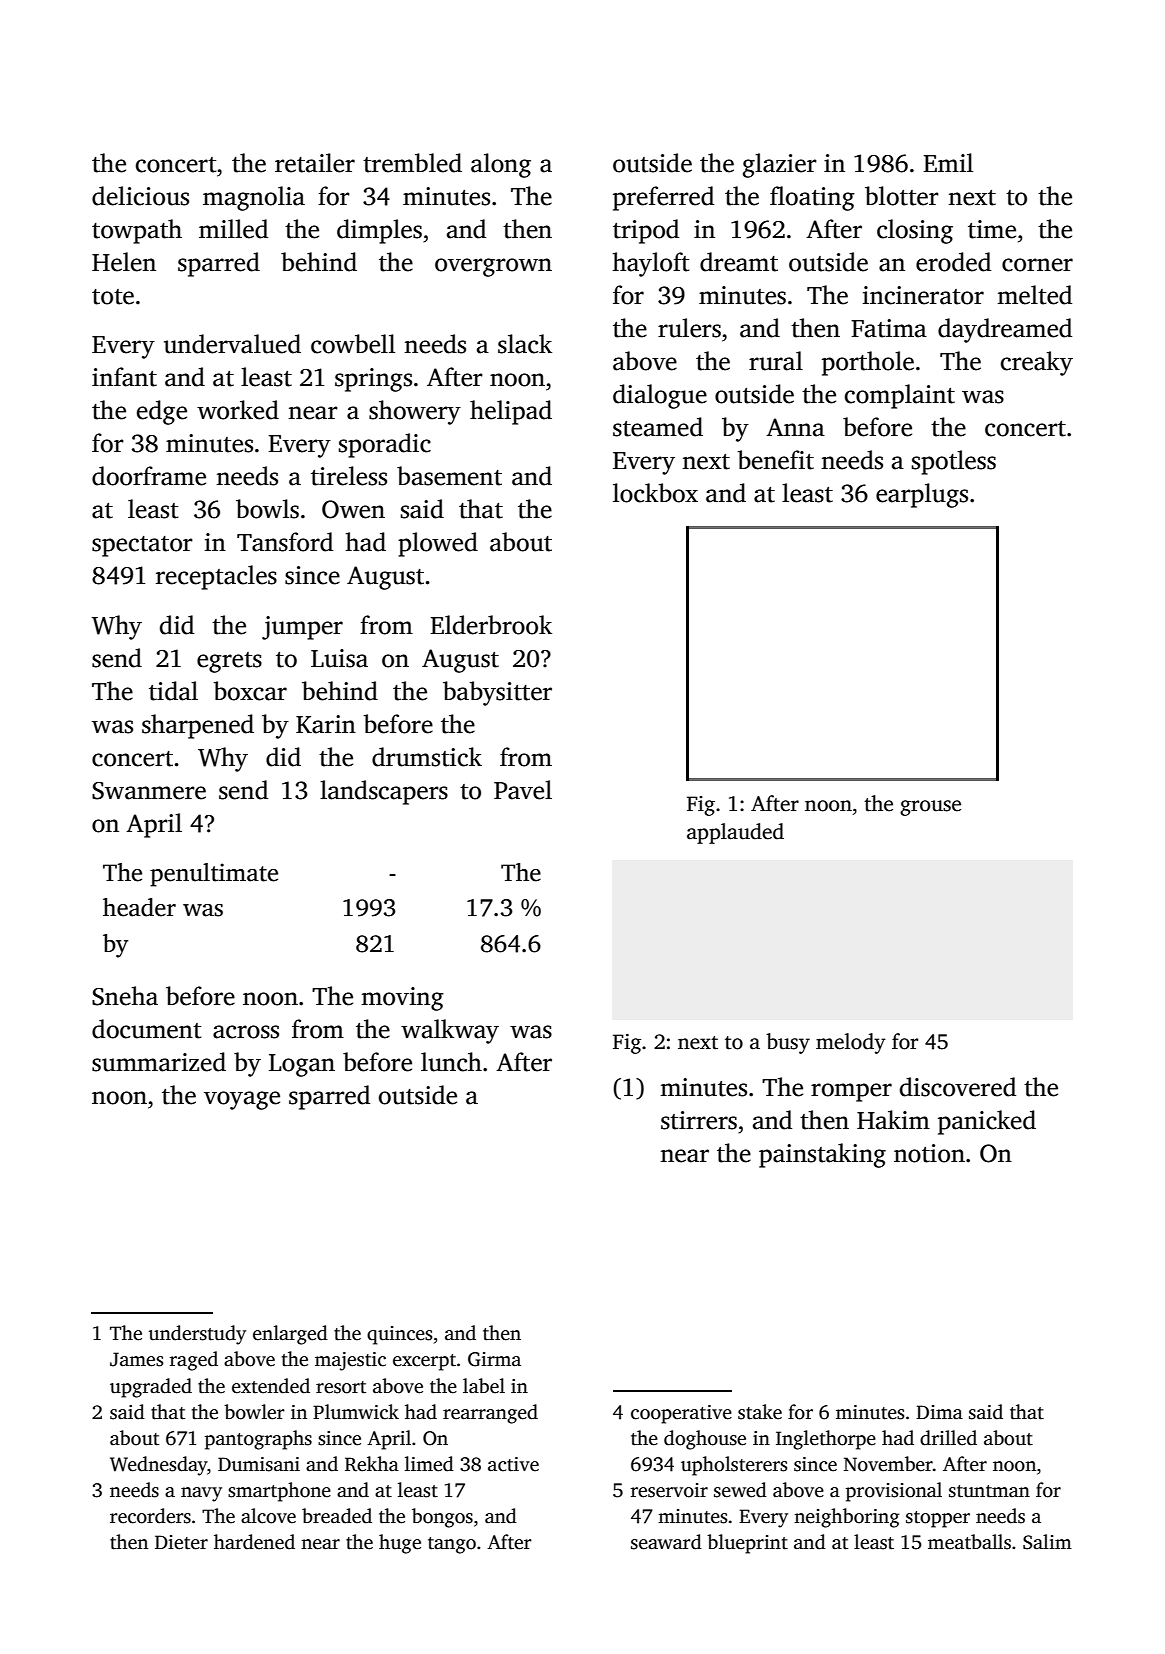 The height and width of the screenshot is (1654, 1165). Describe the element at coordinates (900, 396) in the screenshot. I see `complaint` at that location.
